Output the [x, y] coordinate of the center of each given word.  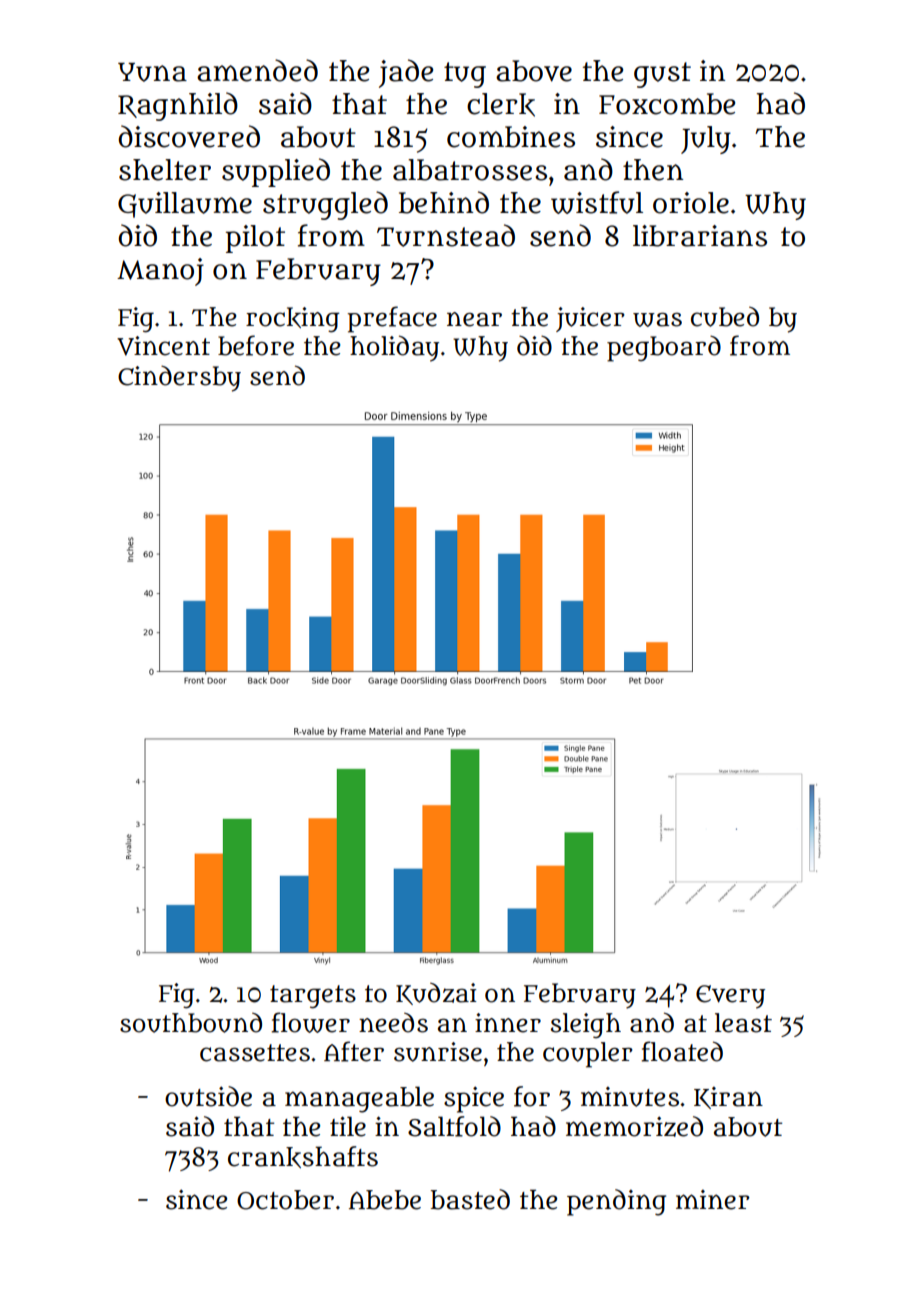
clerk [501, 105]
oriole [691, 203]
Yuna [152, 72]
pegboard [664, 349]
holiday [394, 348]
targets [313, 997]
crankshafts [303, 1157]
